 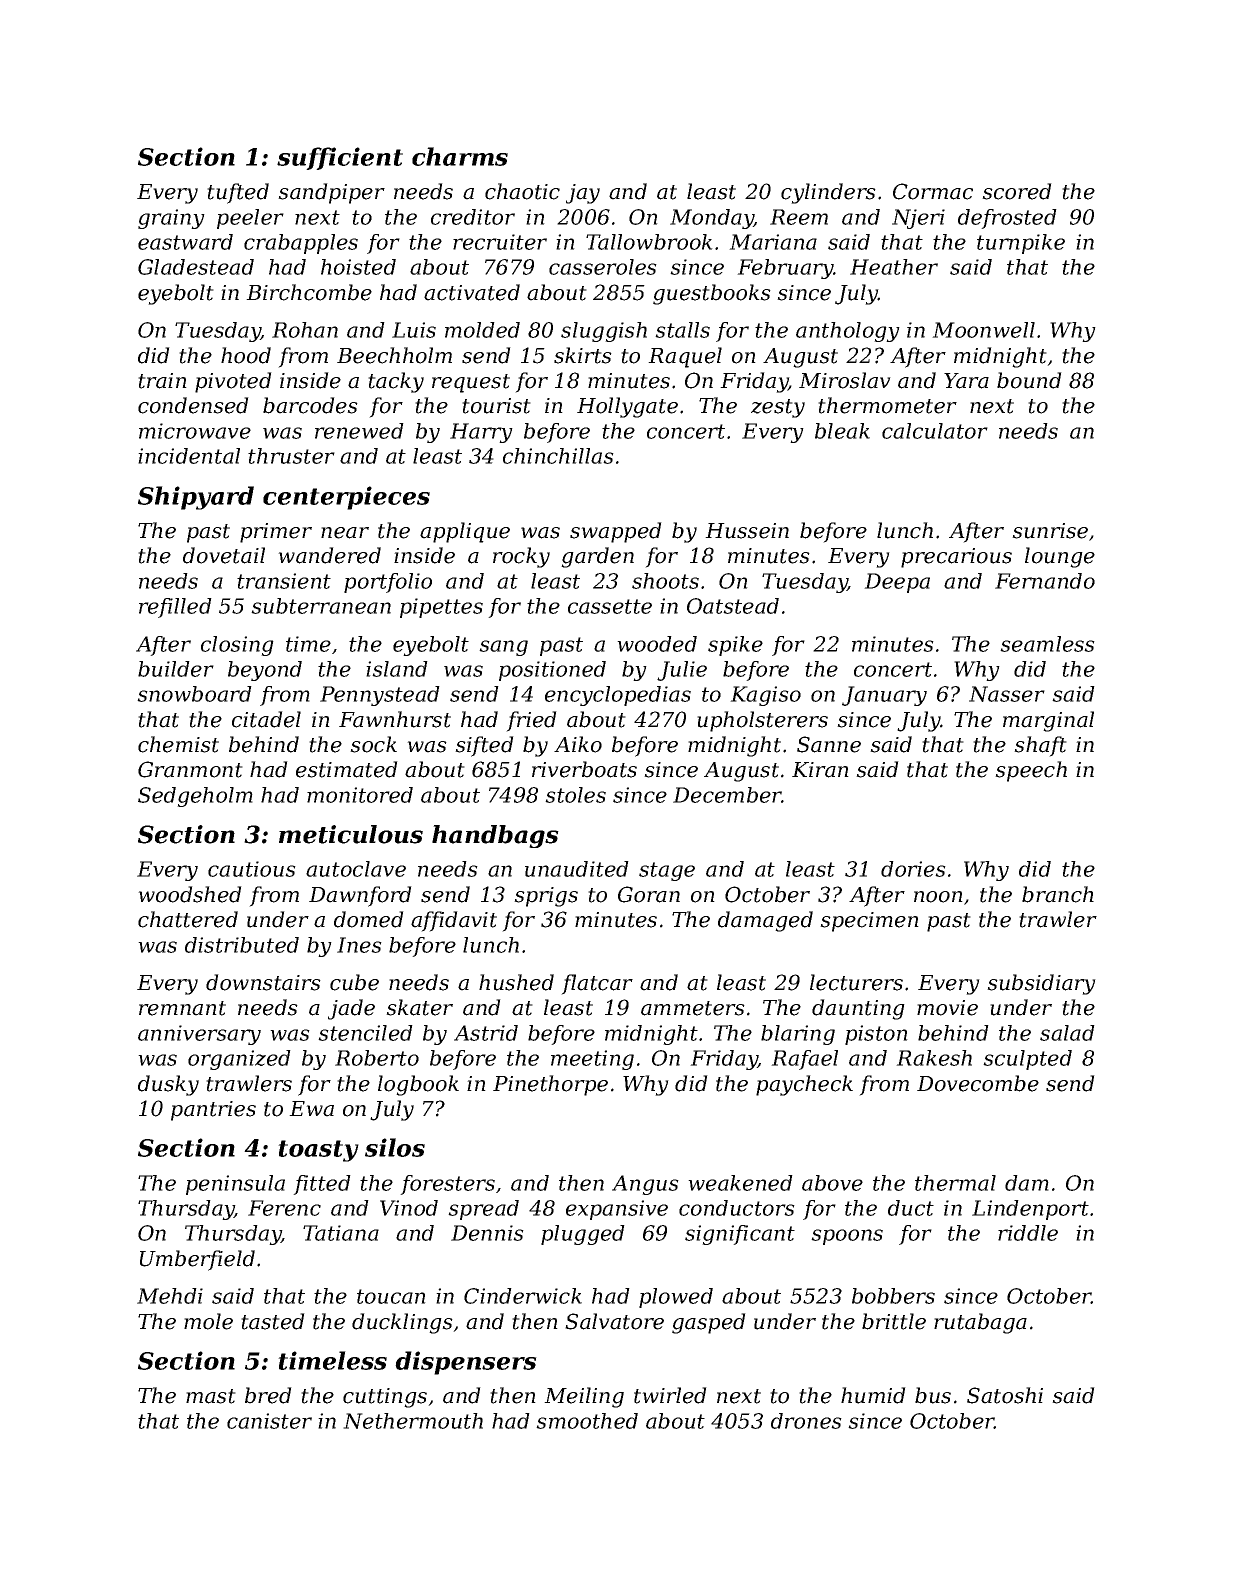 I want to click on ammeters, so click(x=693, y=1008).
